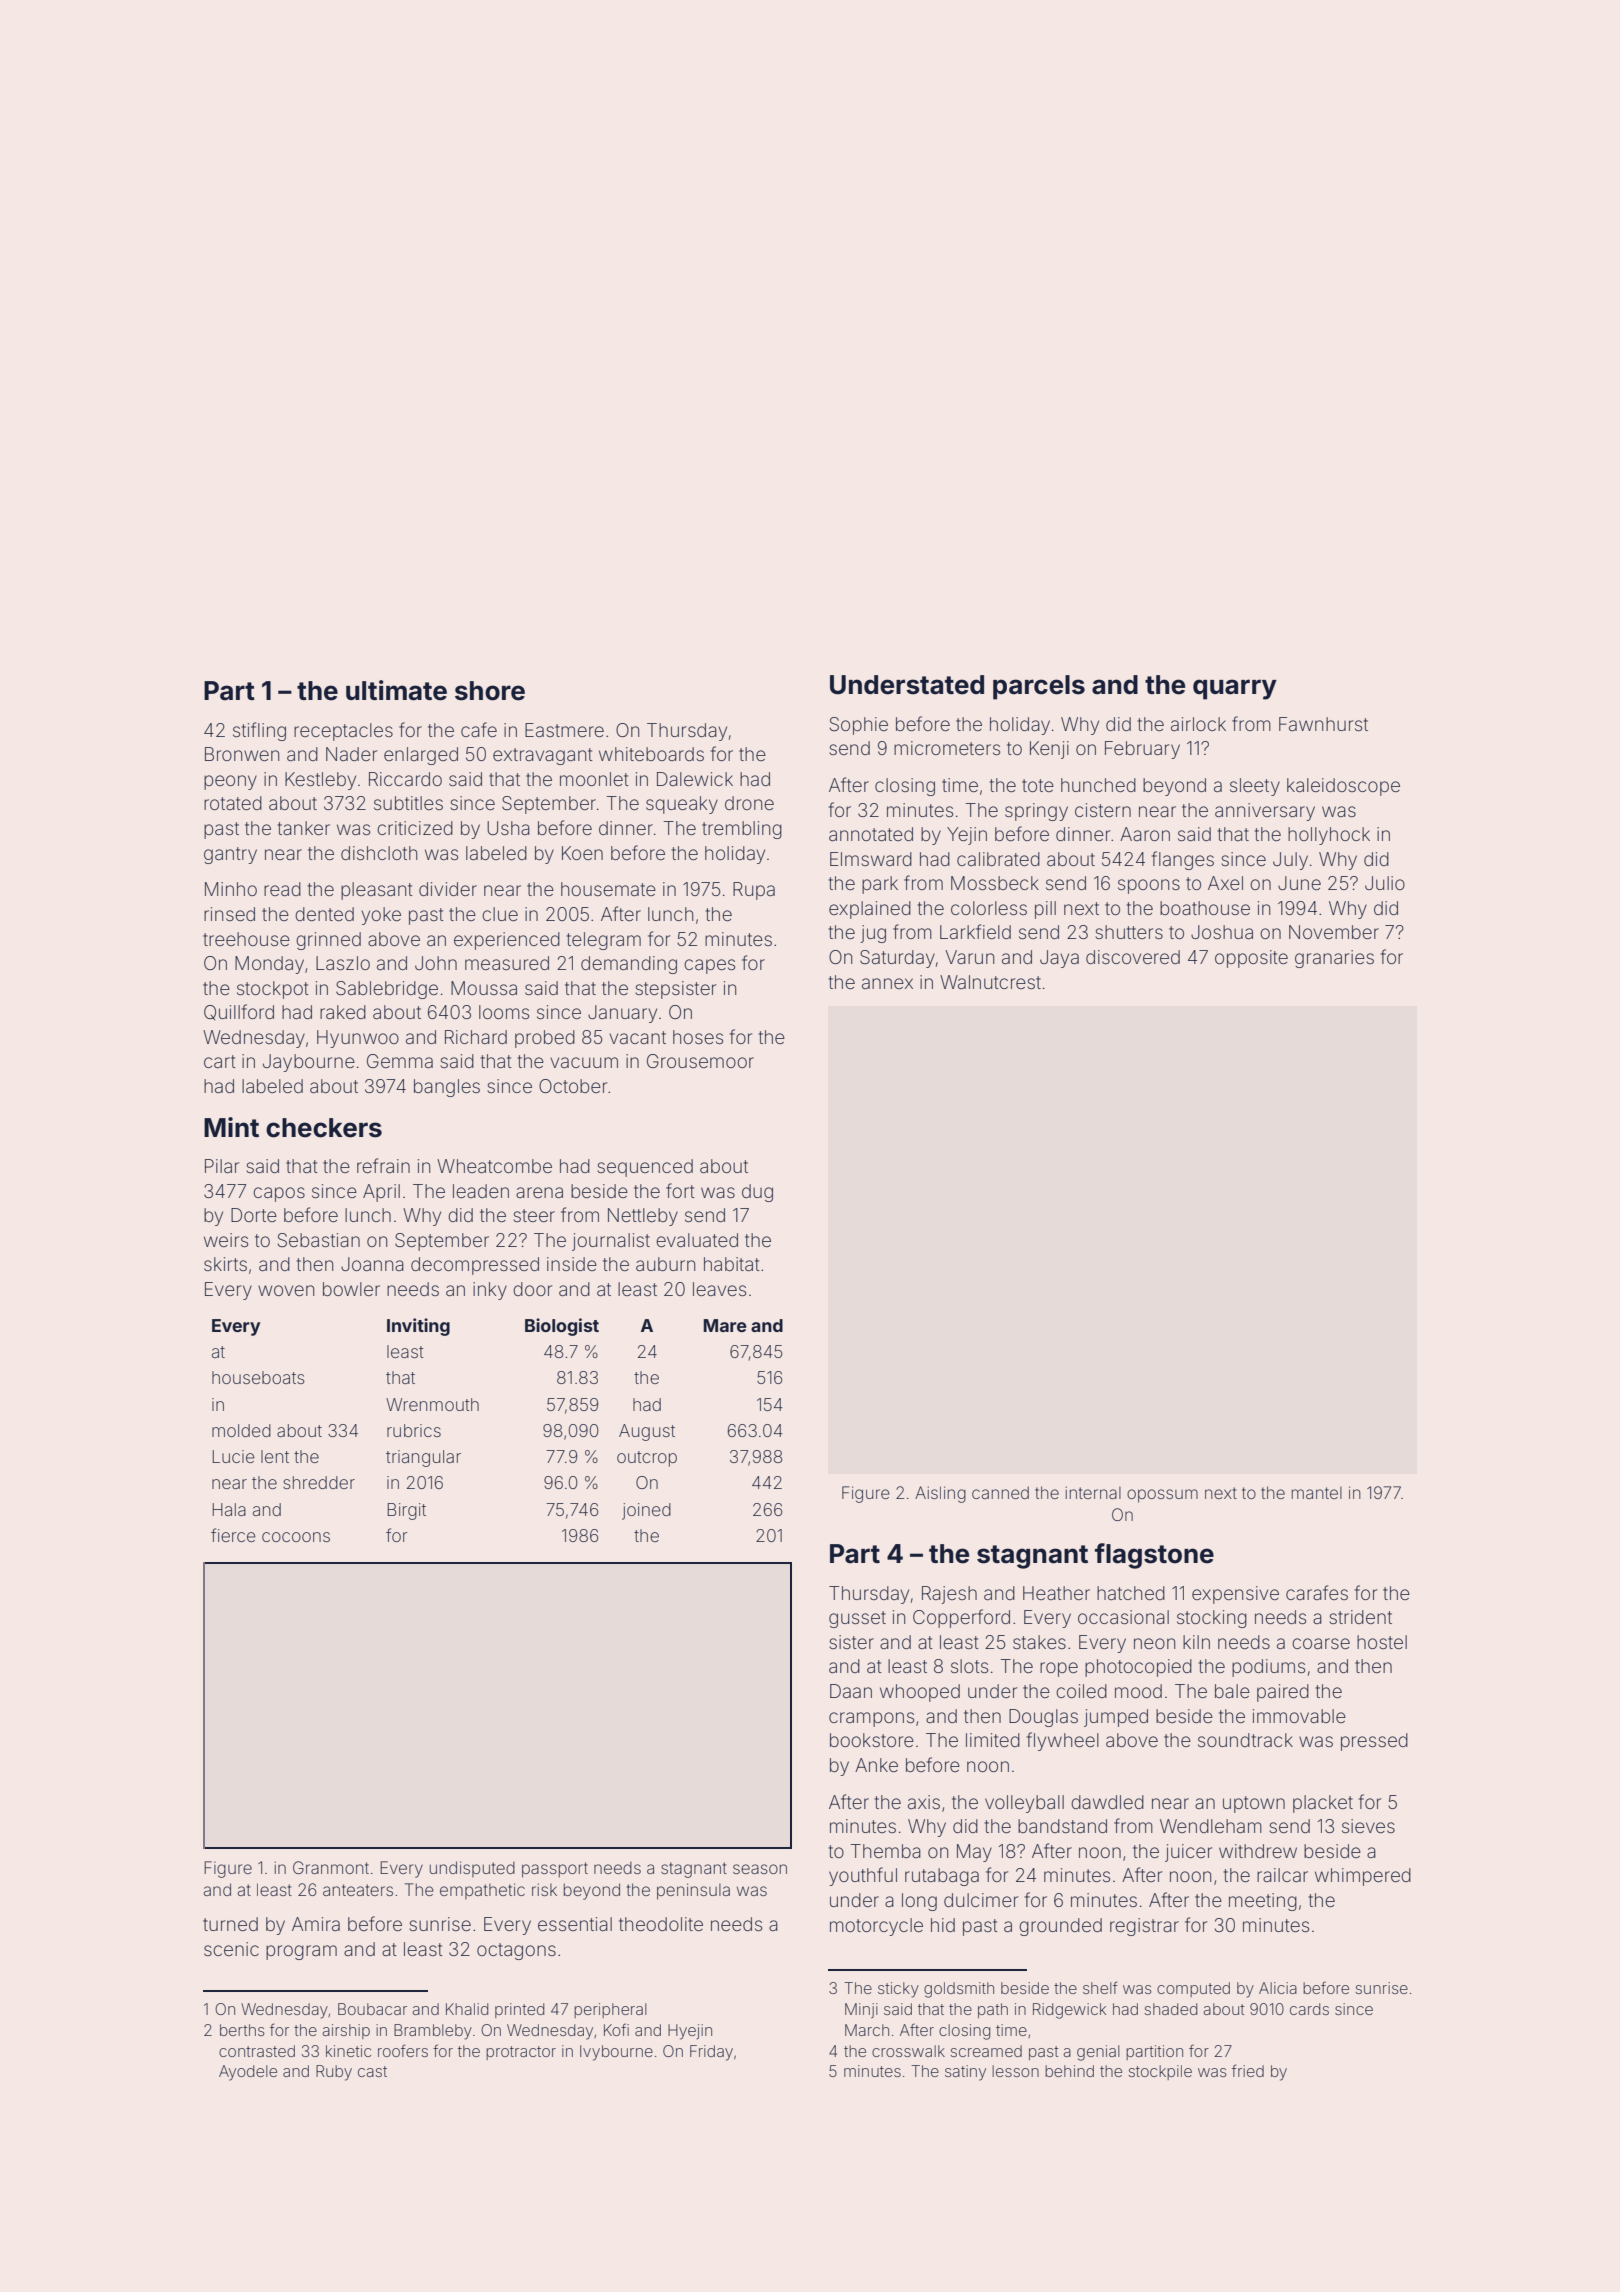 This screenshot has width=1620, height=2292. I want to click on cocoons, so click(296, 1537).
